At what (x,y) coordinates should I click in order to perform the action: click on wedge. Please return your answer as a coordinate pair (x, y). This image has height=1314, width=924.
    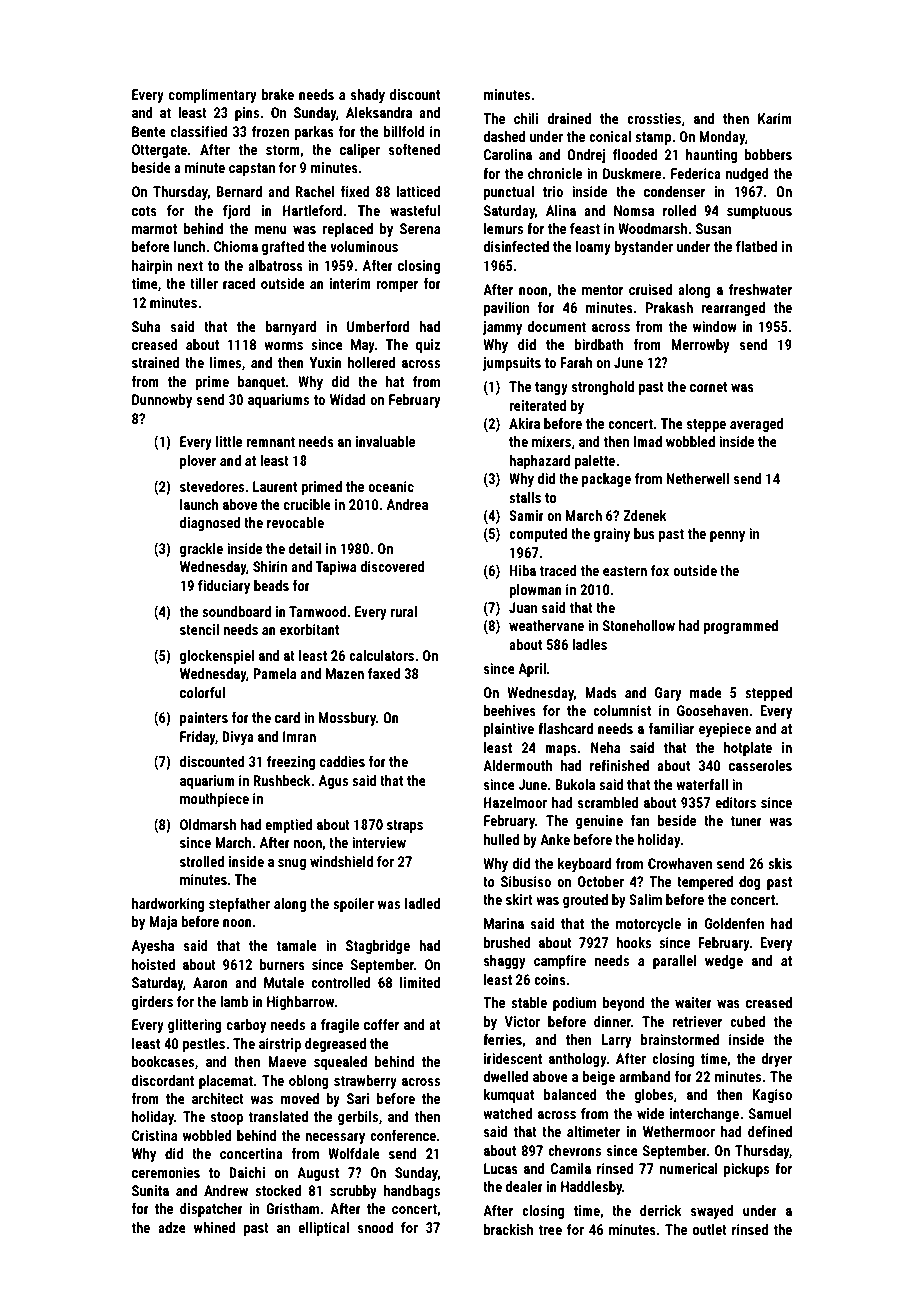
    Looking at the image, I should click on (724, 962).
